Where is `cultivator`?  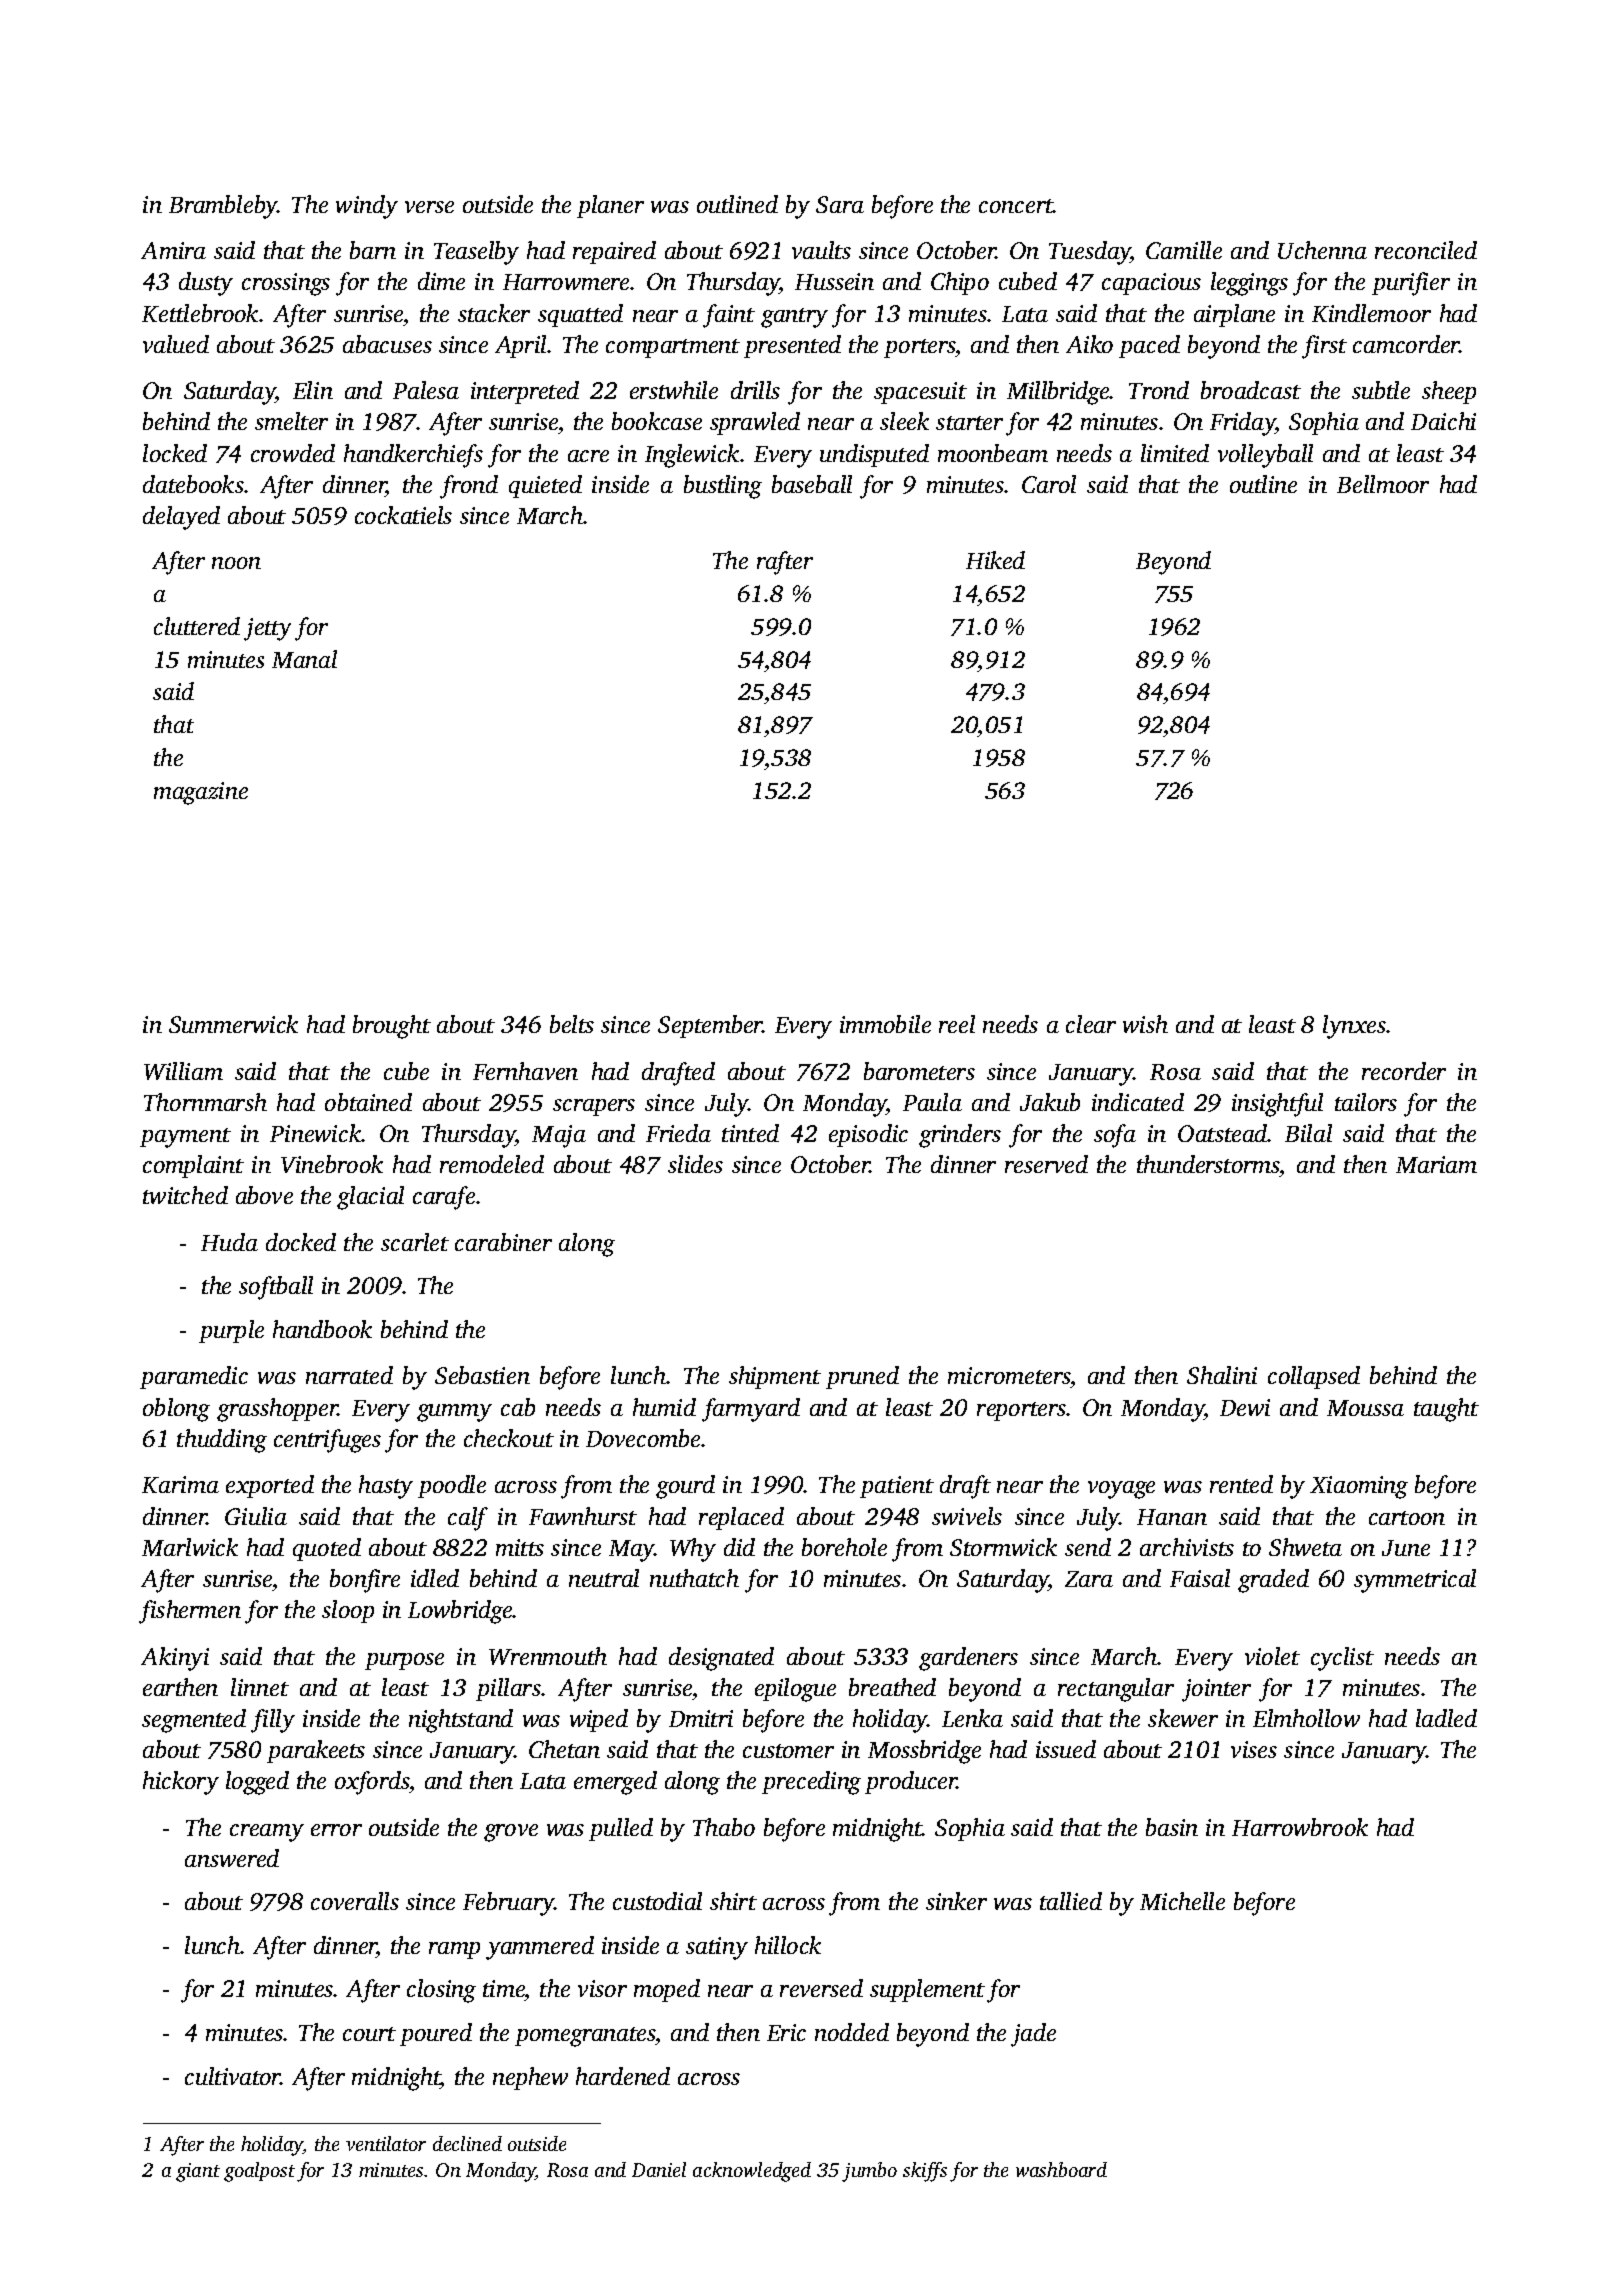 cultivator is located at coordinates (233, 2076).
